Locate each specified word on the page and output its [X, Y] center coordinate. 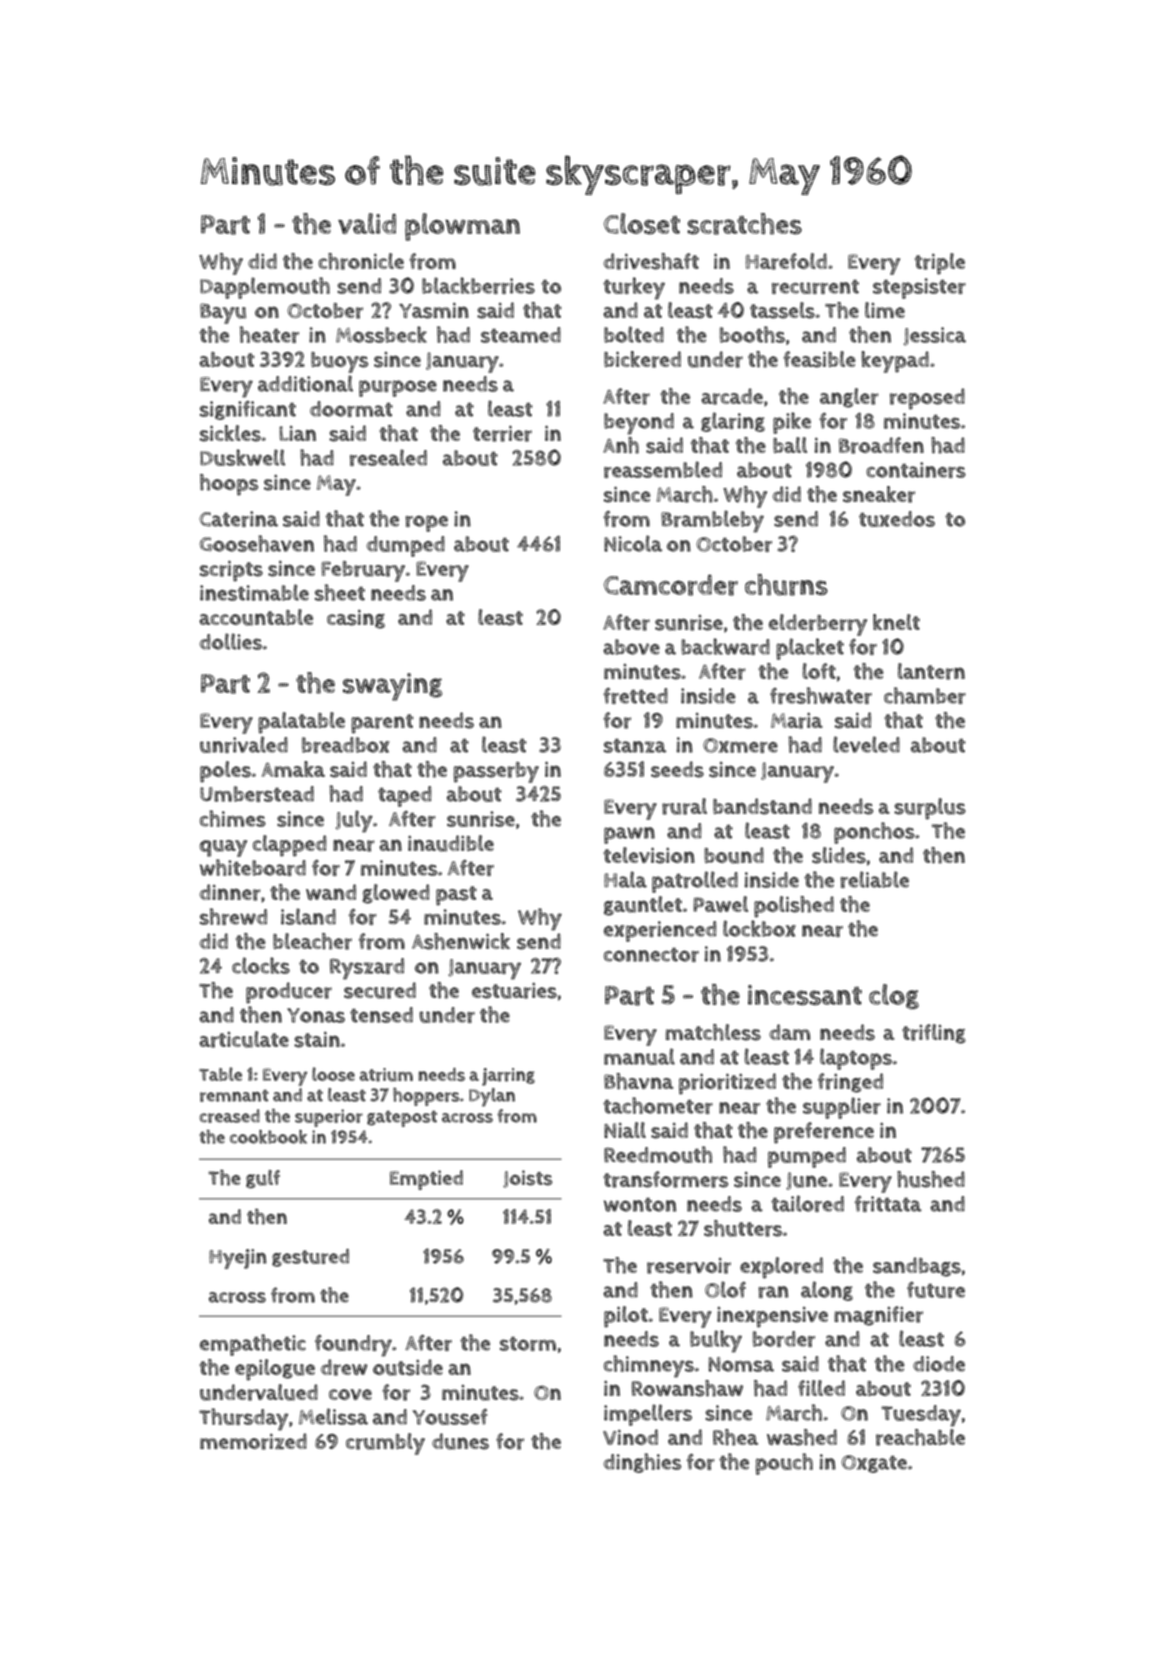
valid [367, 223]
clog [894, 997]
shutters [743, 1228]
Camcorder [671, 585]
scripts [231, 571]
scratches [744, 224]
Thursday [243, 1419]
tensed [381, 1015]
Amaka [293, 769]
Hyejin [238, 1259]
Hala [625, 879]
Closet [642, 224]
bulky [716, 1341]
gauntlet [643, 906]
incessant [805, 995]
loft [819, 671]
